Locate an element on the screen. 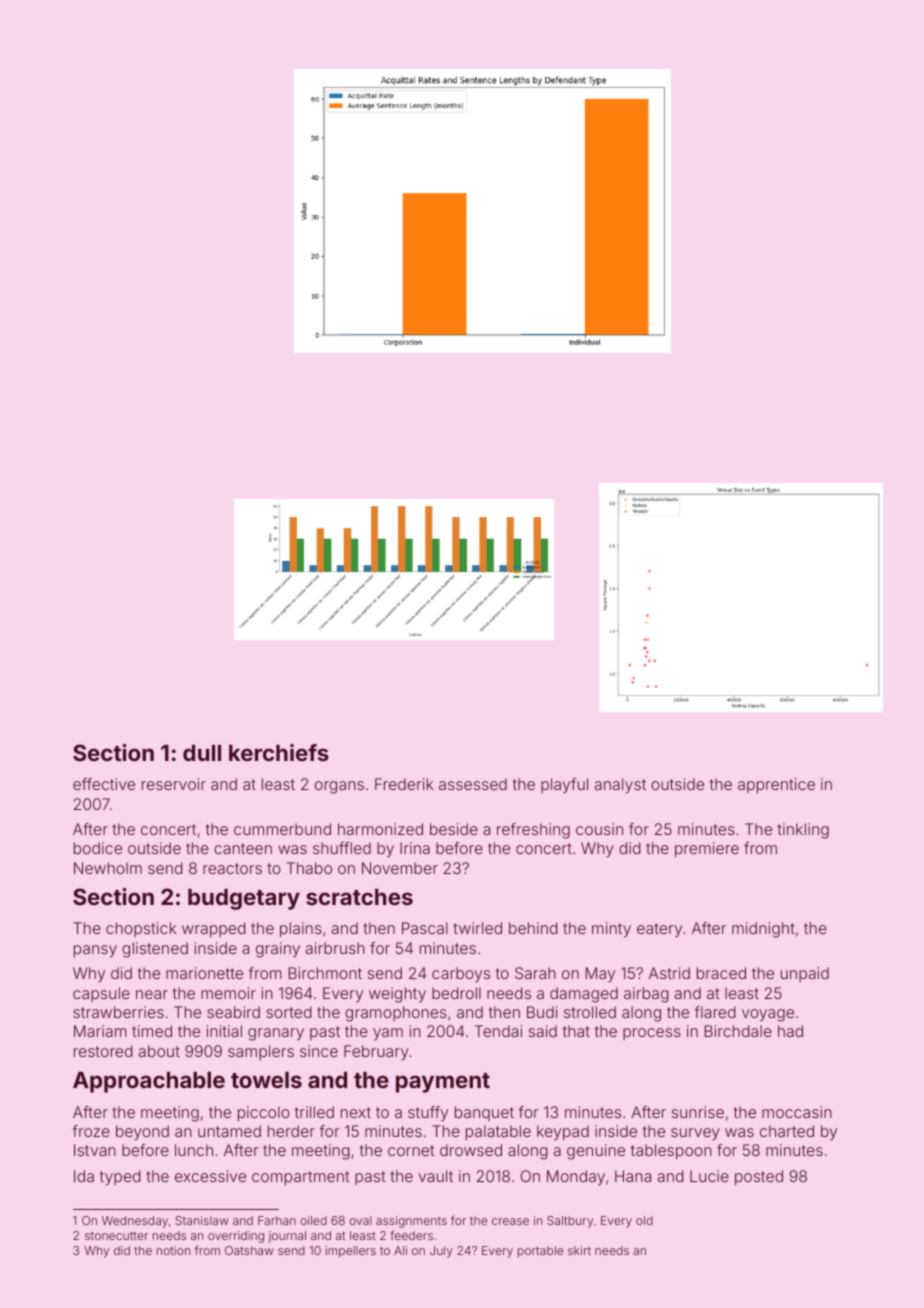 This screenshot has height=1308, width=924. behind is located at coordinates (533, 928).
